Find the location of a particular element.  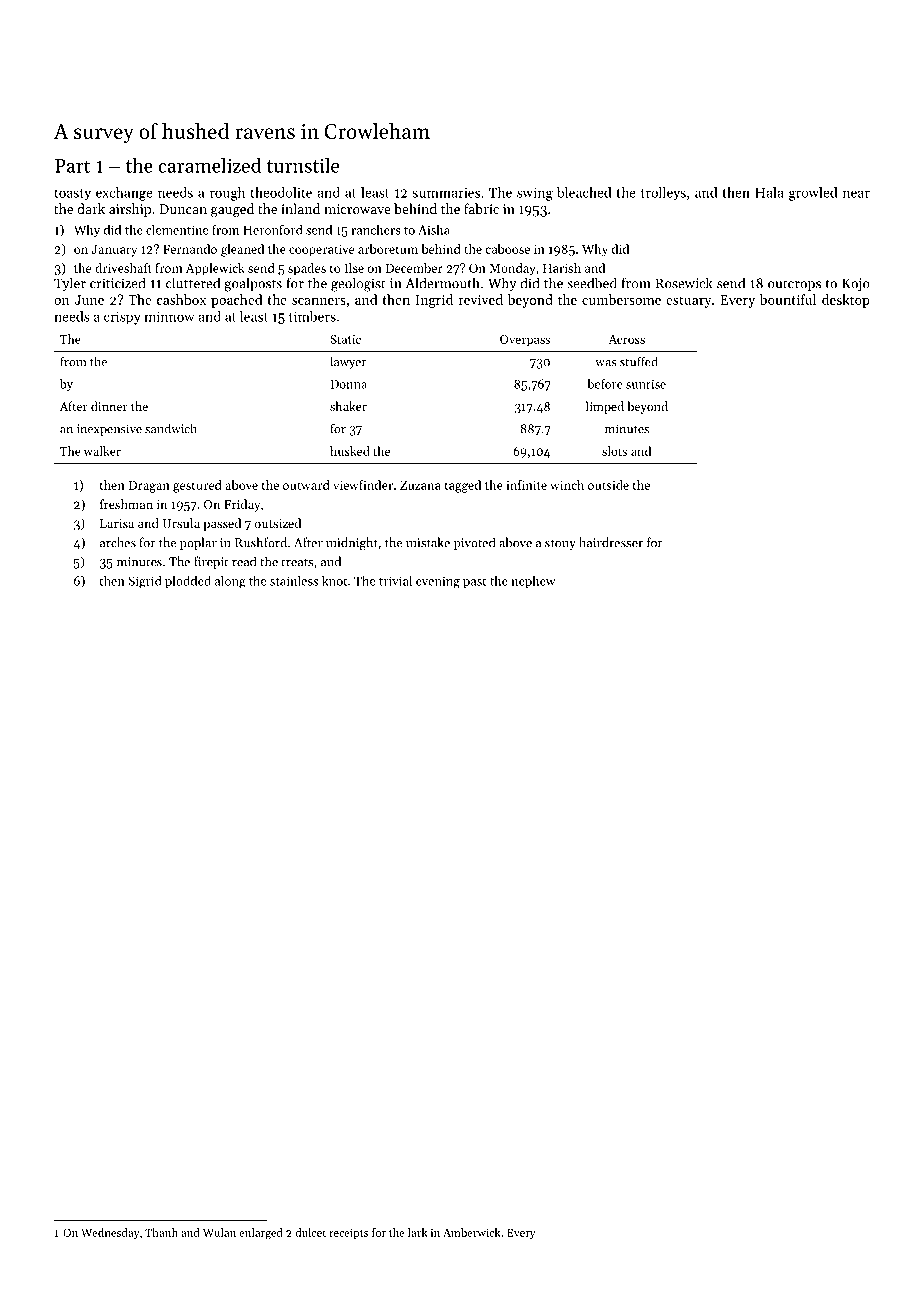

Sigrid is located at coordinates (145, 582).
